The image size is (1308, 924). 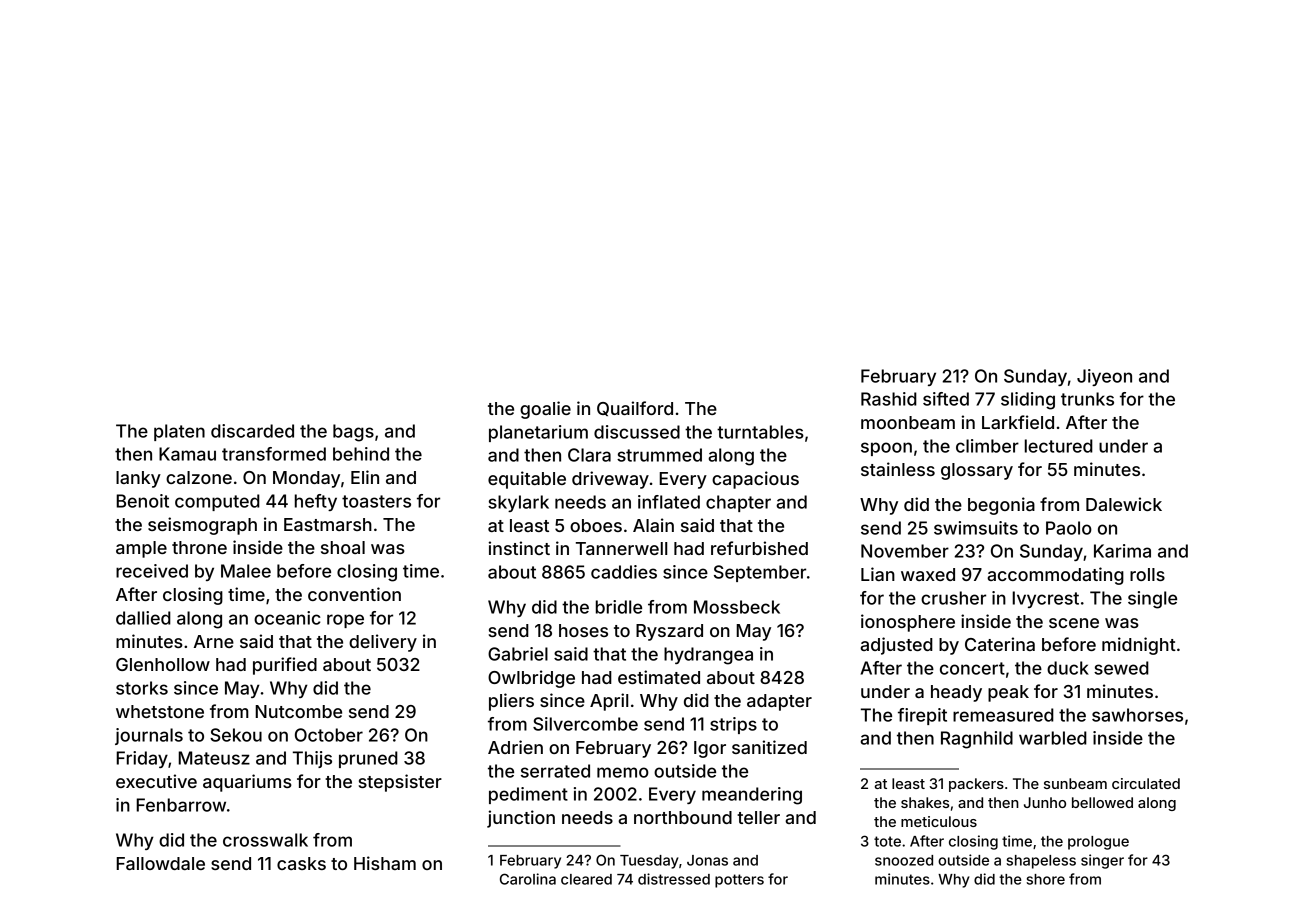 I want to click on Igor, so click(x=710, y=749).
